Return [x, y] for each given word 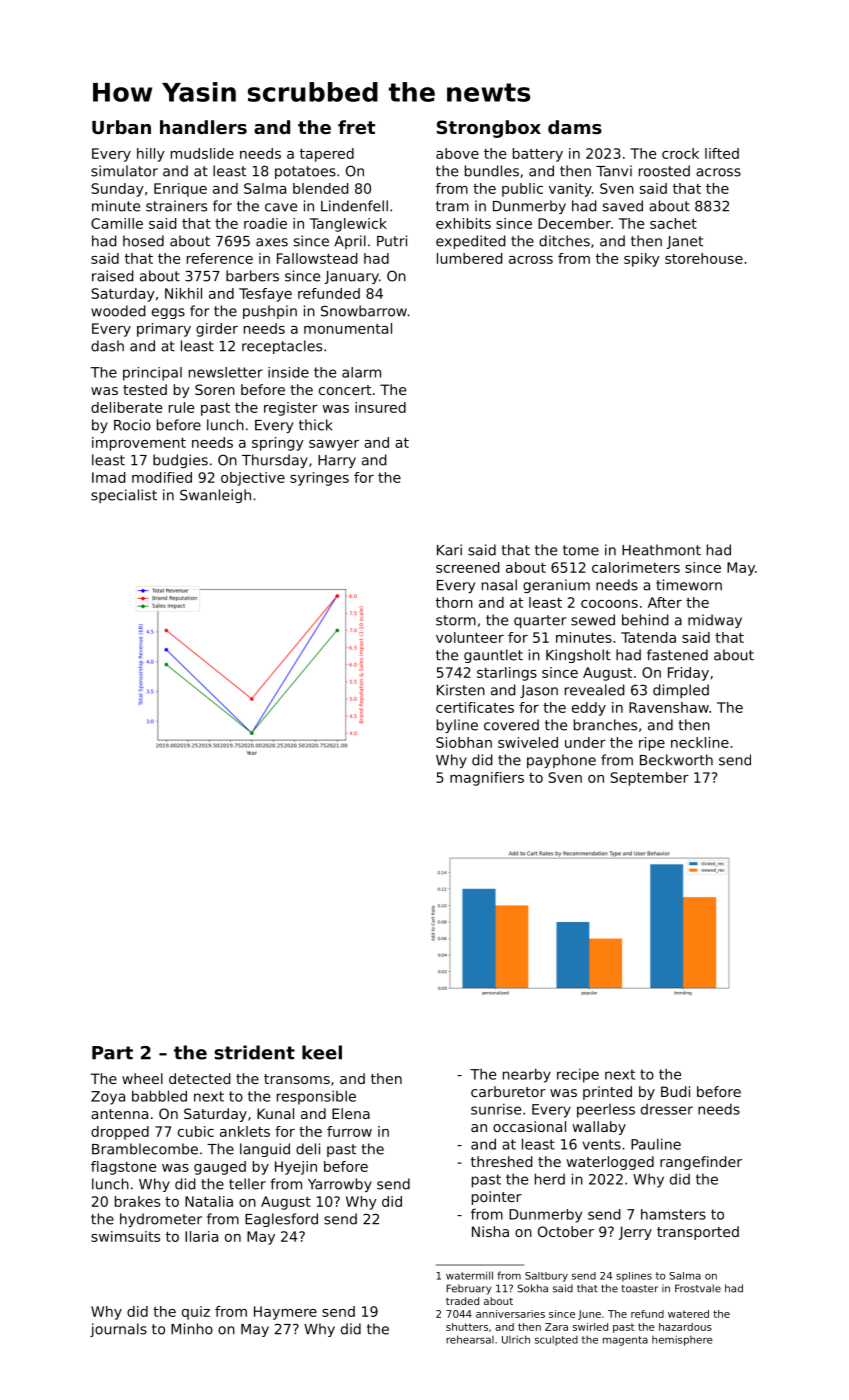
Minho [192, 1329]
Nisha [490, 1231]
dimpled [681, 691]
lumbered [469, 258]
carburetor [508, 1091]
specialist [124, 496]
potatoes [305, 172]
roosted [664, 171]
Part [112, 1053]
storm [456, 620]
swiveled [528, 742]
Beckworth [676, 760]
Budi [675, 1091]
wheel [142, 1078]
